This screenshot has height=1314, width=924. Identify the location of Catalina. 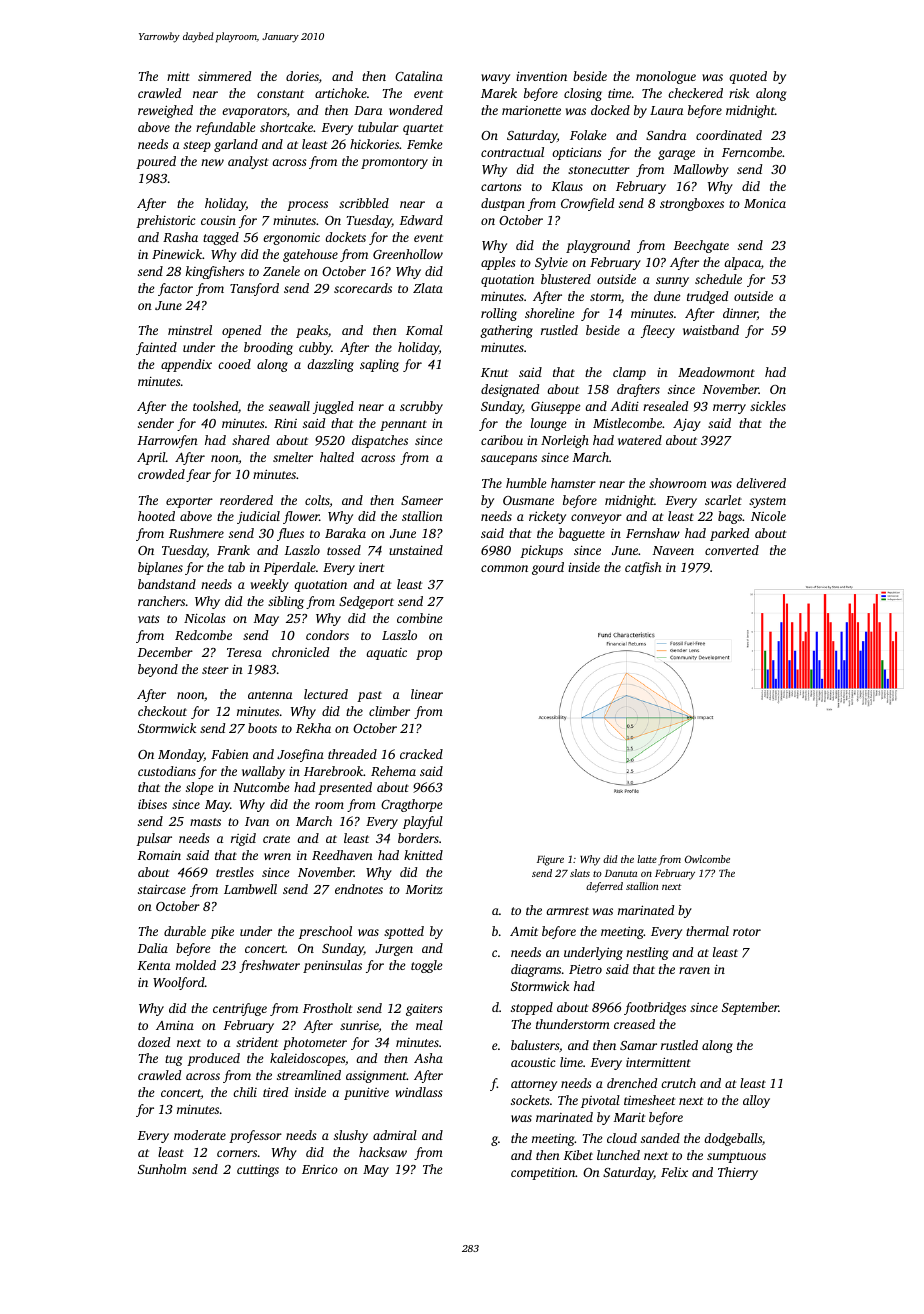
(419, 76).
